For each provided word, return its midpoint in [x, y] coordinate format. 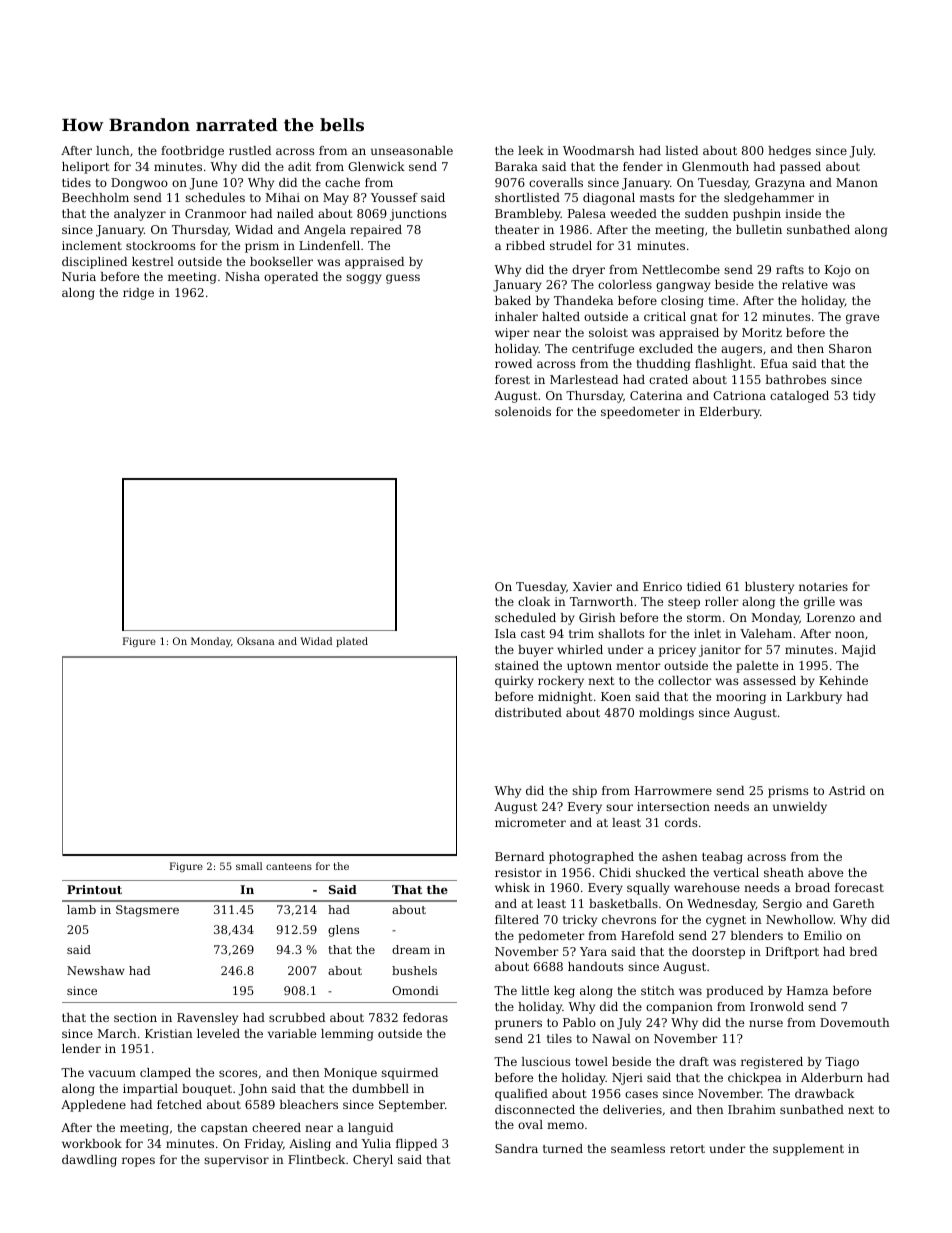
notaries [823, 586]
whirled [580, 649]
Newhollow [800, 919]
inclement [92, 245]
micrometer [530, 822]
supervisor [236, 1161]
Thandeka [583, 300]
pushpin [757, 215]
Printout [94, 889]
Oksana [256, 641]
